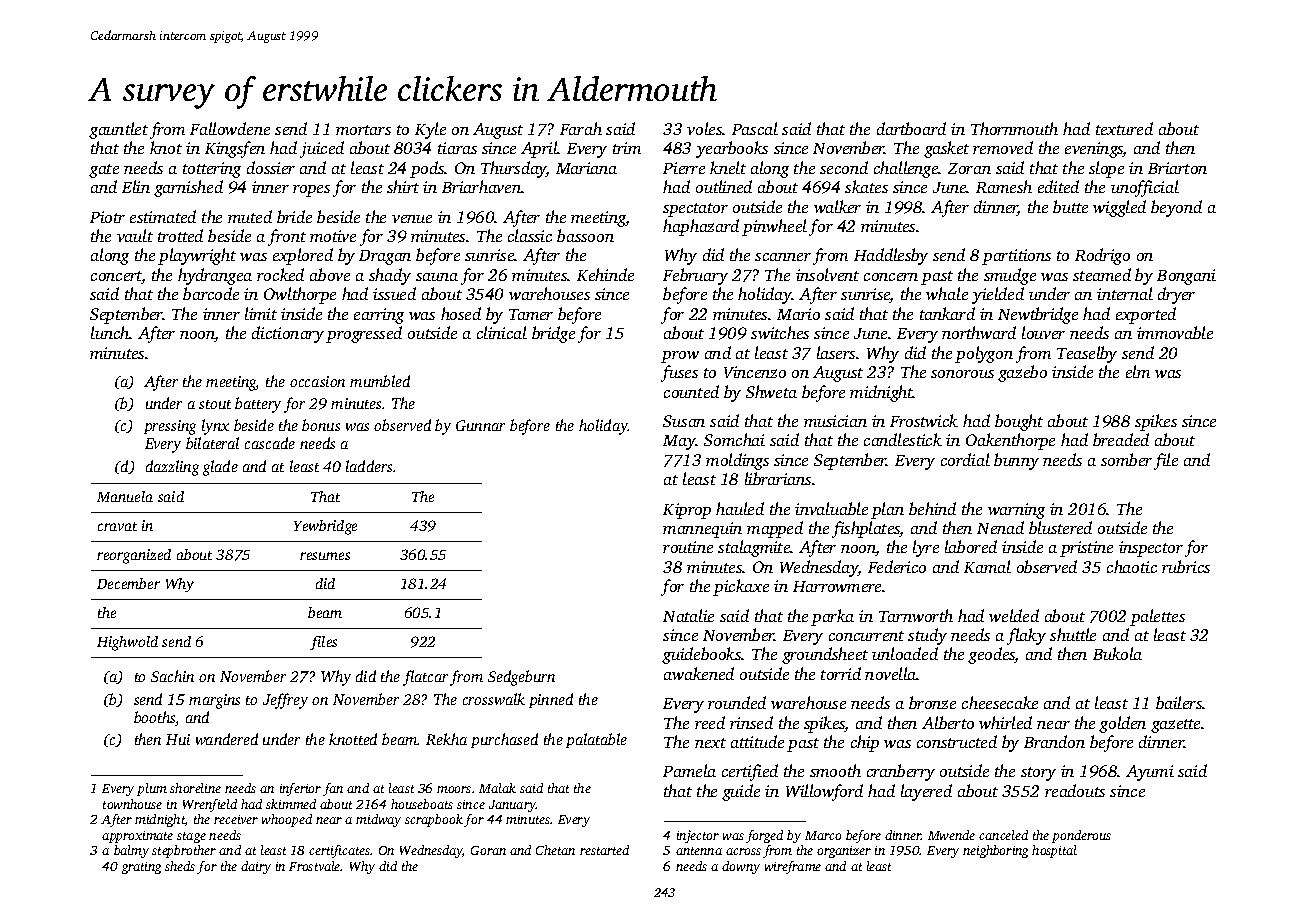  I want to click on Goran, so click(488, 850).
